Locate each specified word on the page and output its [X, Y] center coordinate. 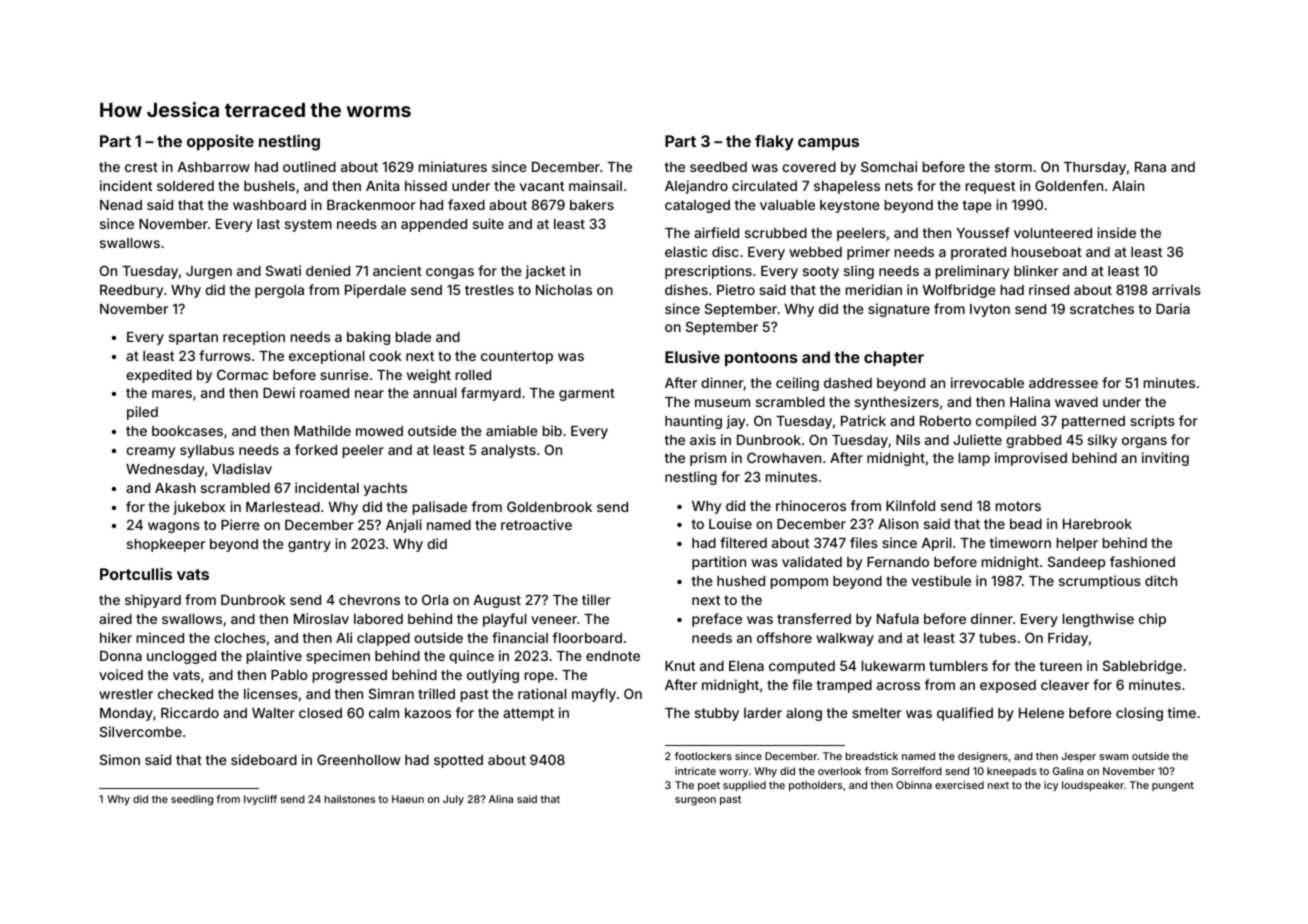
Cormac [242, 374]
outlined [309, 166]
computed [802, 667]
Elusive [692, 357]
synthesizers [897, 403]
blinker [1036, 270]
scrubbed [776, 233]
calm [384, 713]
